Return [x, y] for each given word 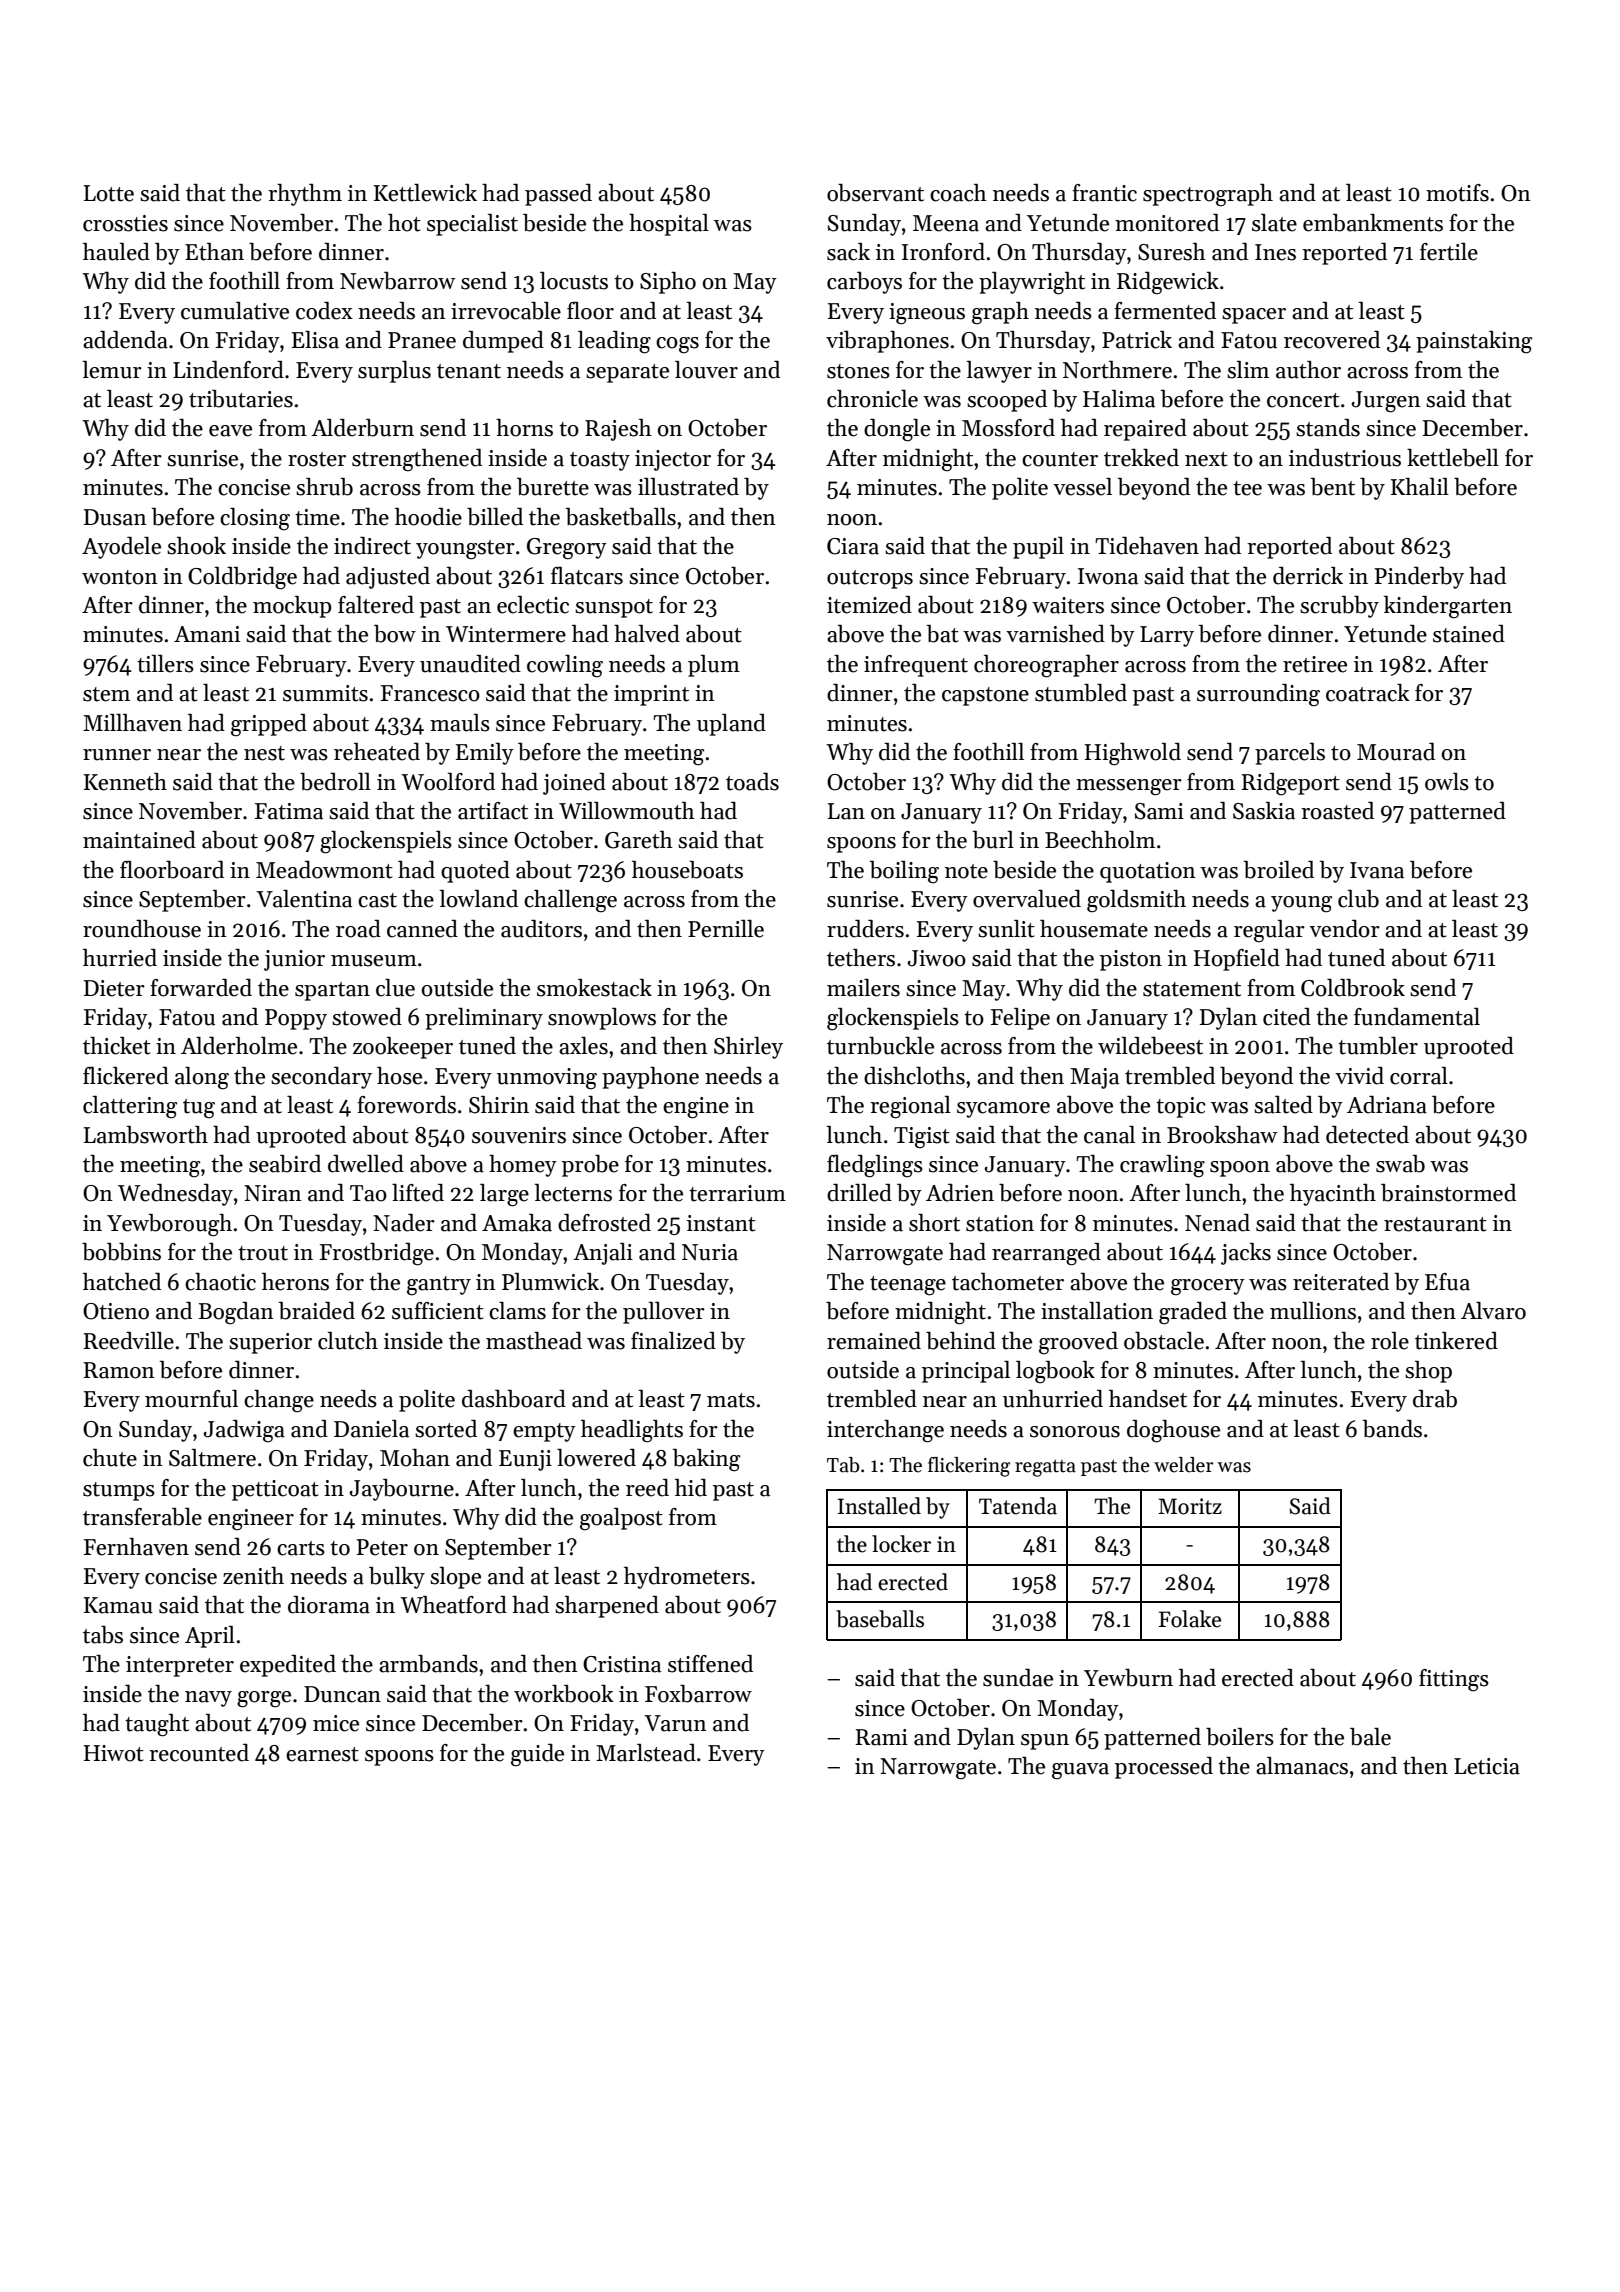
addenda [125, 340]
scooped [1007, 401]
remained [874, 1341]
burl [993, 840]
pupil [1038, 548]
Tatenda [1018, 1506]
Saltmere [212, 1458]
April [210, 1637]
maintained [139, 840]
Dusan [115, 517]
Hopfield [1237, 960]
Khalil [1420, 487]
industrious [1345, 458]
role [1390, 1341]
